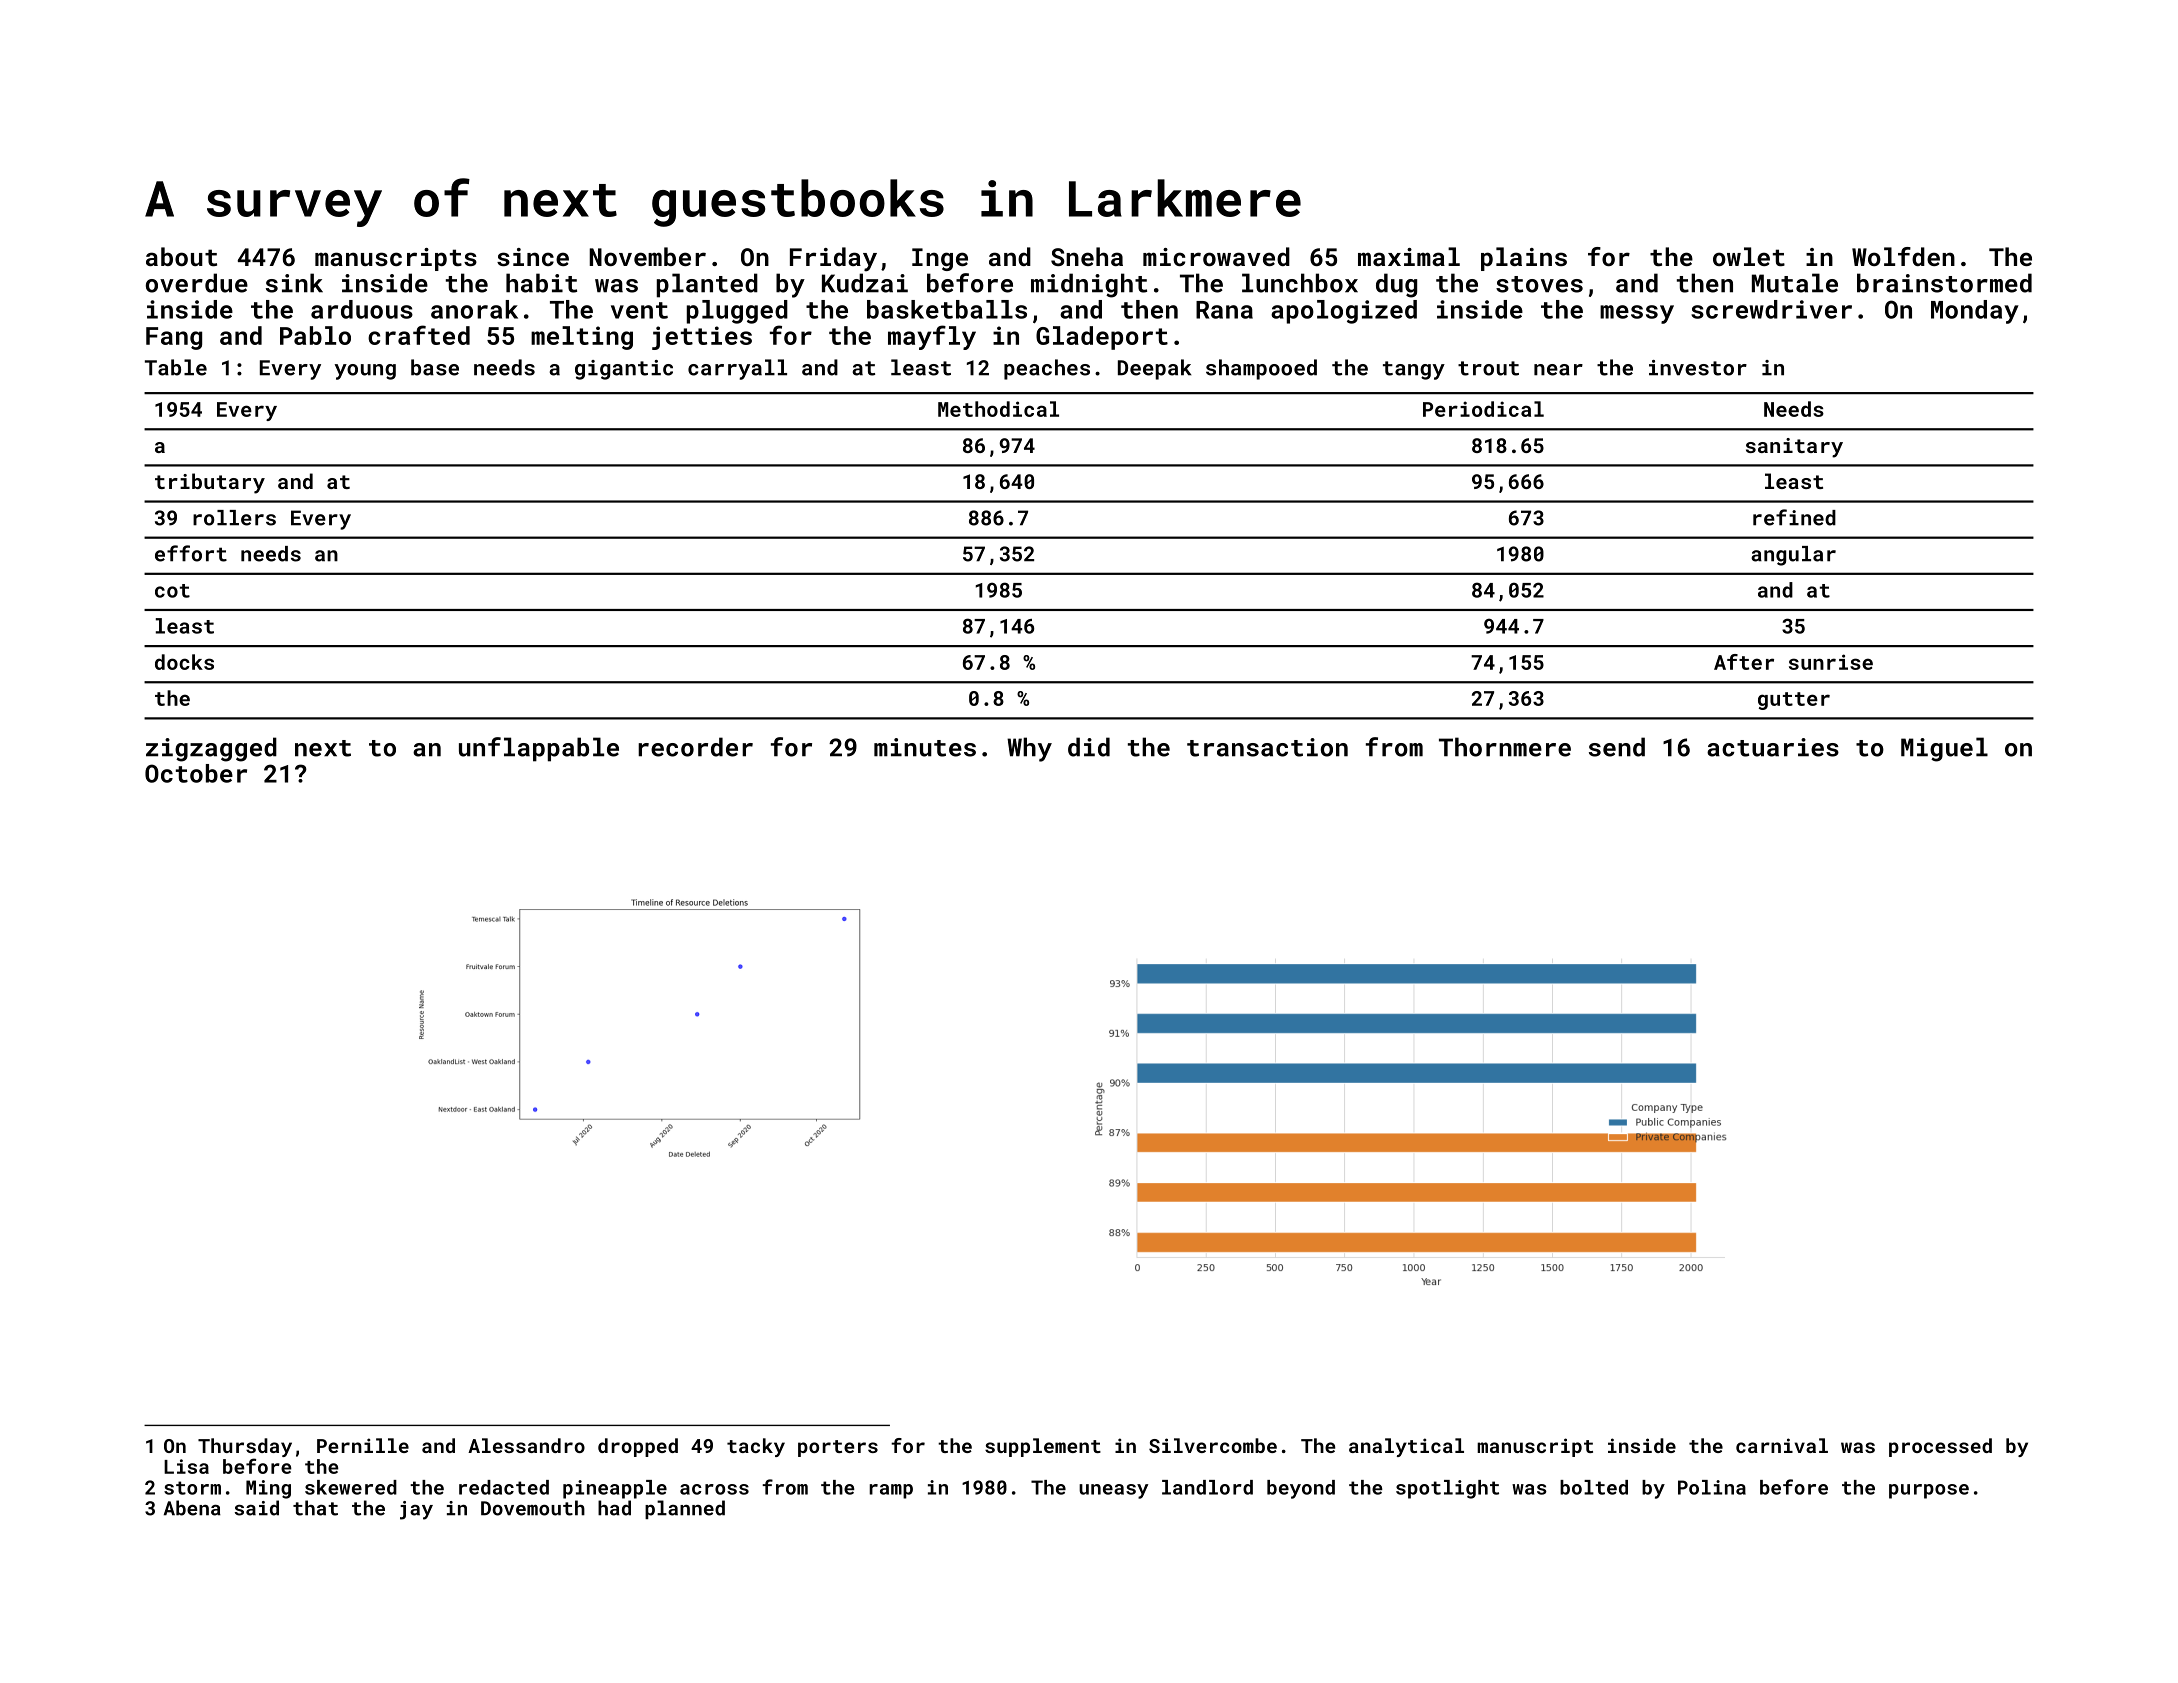 The height and width of the image is (1683, 2178). Describe the element at coordinates (925, 747) in the image. I see `minutes` at that location.
